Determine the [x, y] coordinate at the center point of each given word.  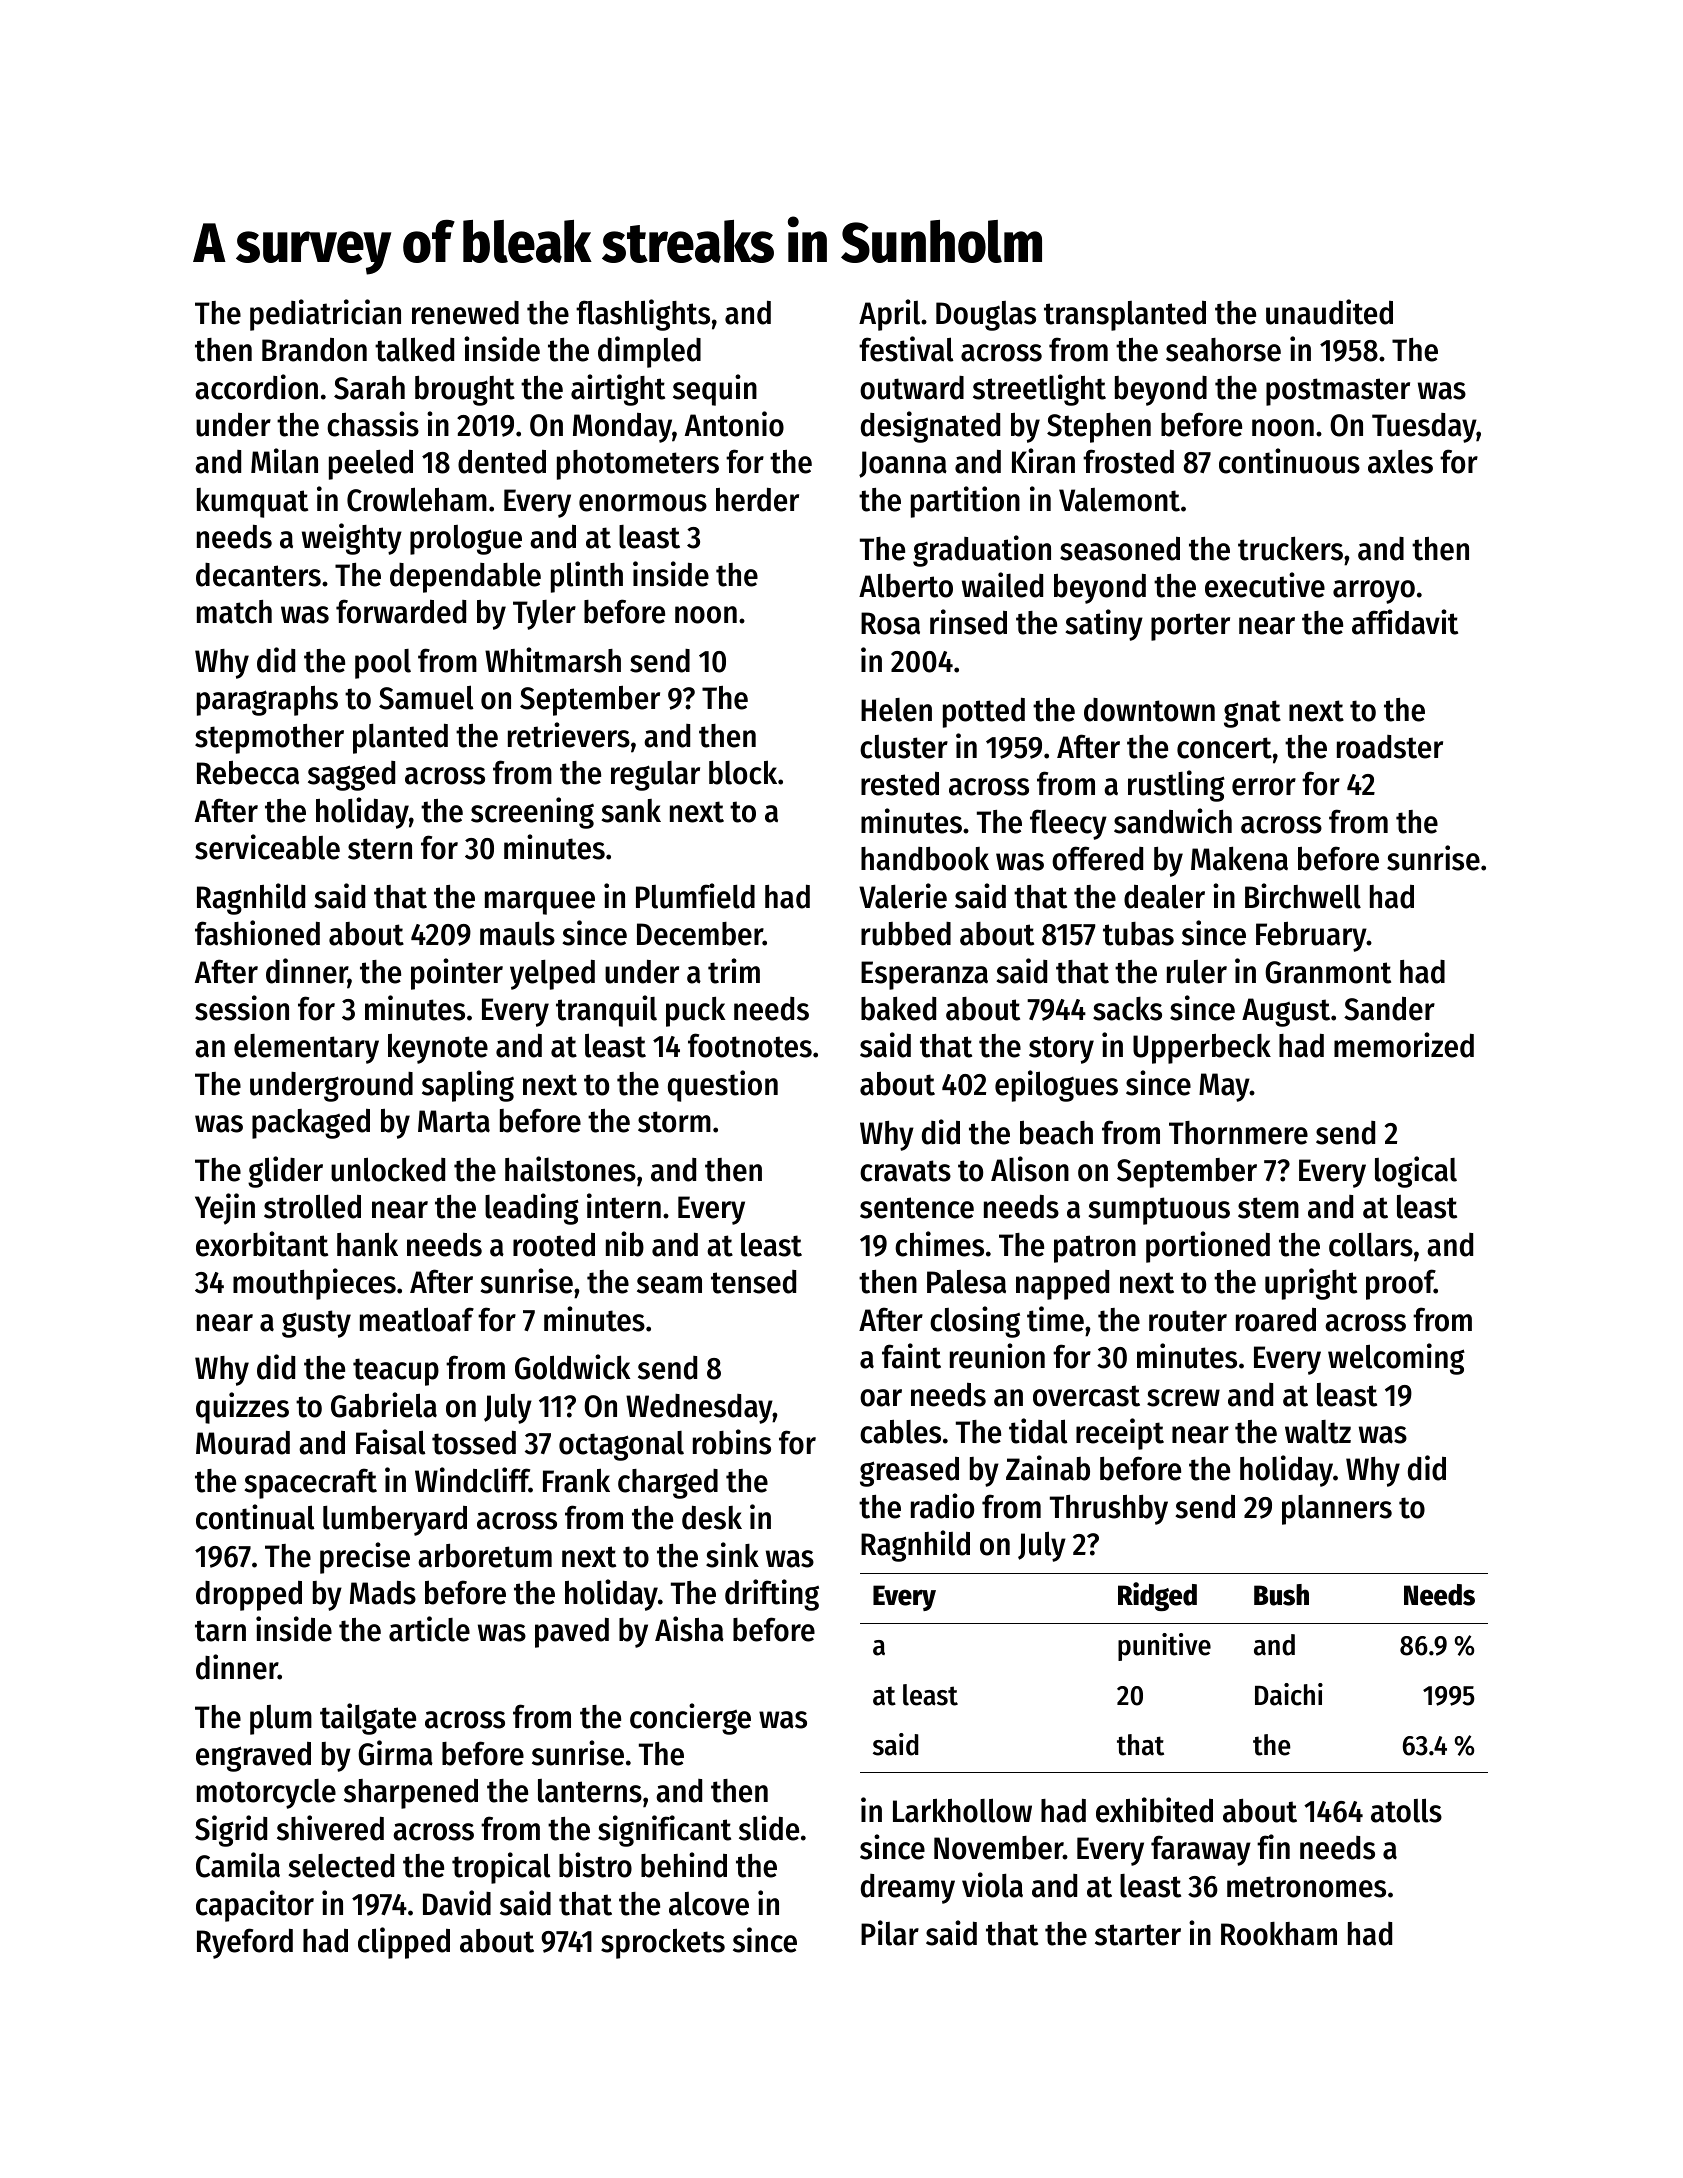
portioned [1208, 1247]
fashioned [257, 933]
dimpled [649, 352]
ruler [1197, 972]
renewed [465, 313]
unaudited [1329, 312]
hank [367, 1244]
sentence [917, 1208]
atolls [1406, 1810]
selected [341, 1866]
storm [674, 1122]
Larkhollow [962, 1810]
